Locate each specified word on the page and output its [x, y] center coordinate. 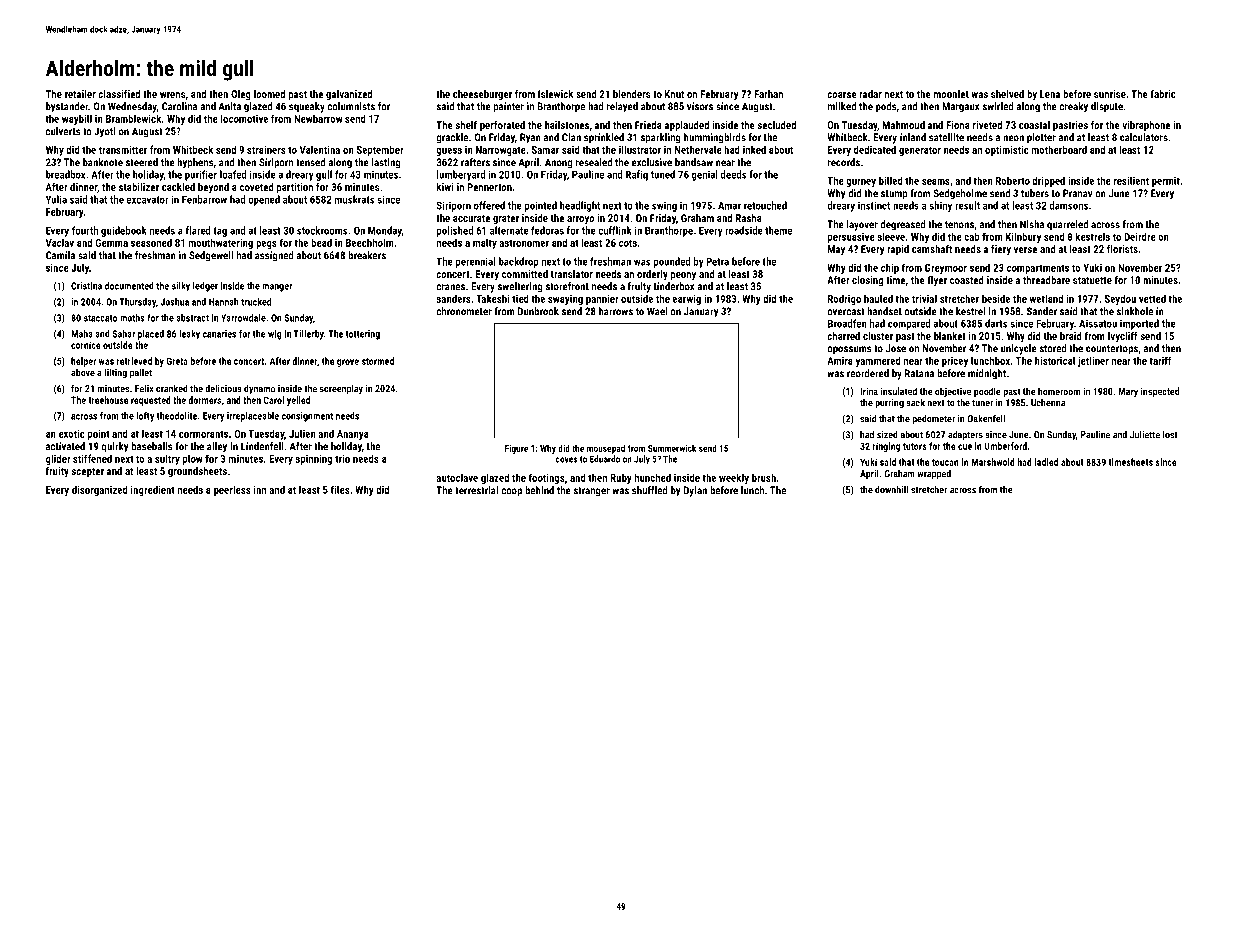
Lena [1050, 94]
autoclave [457, 477]
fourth [85, 230]
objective [953, 392]
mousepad [606, 449]
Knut [674, 94]
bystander [67, 107]
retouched [765, 205]
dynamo [259, 390]
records [844, 162]
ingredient [153, 490]
